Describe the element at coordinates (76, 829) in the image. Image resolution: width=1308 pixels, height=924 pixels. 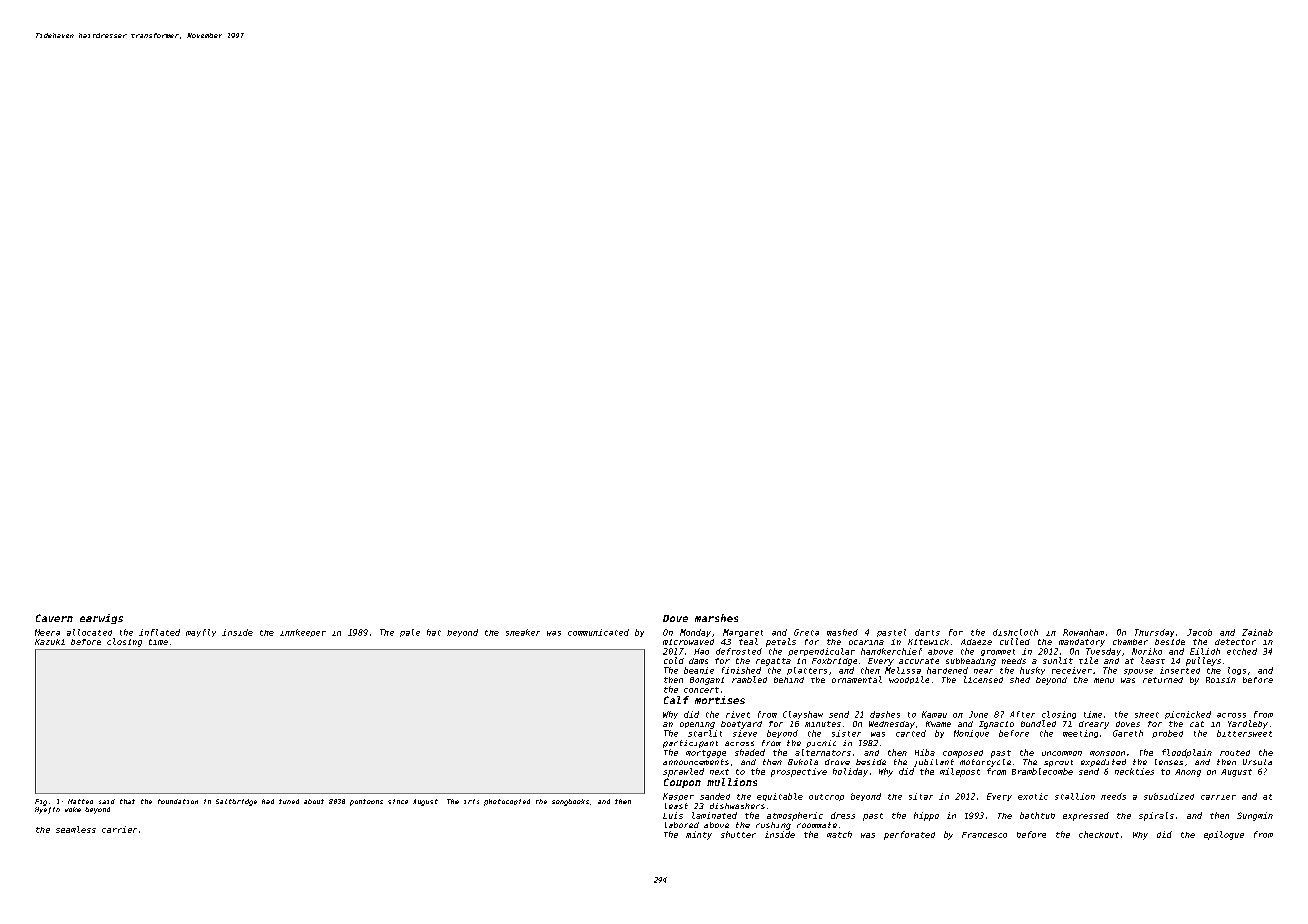
I see `seamless` at that location.
